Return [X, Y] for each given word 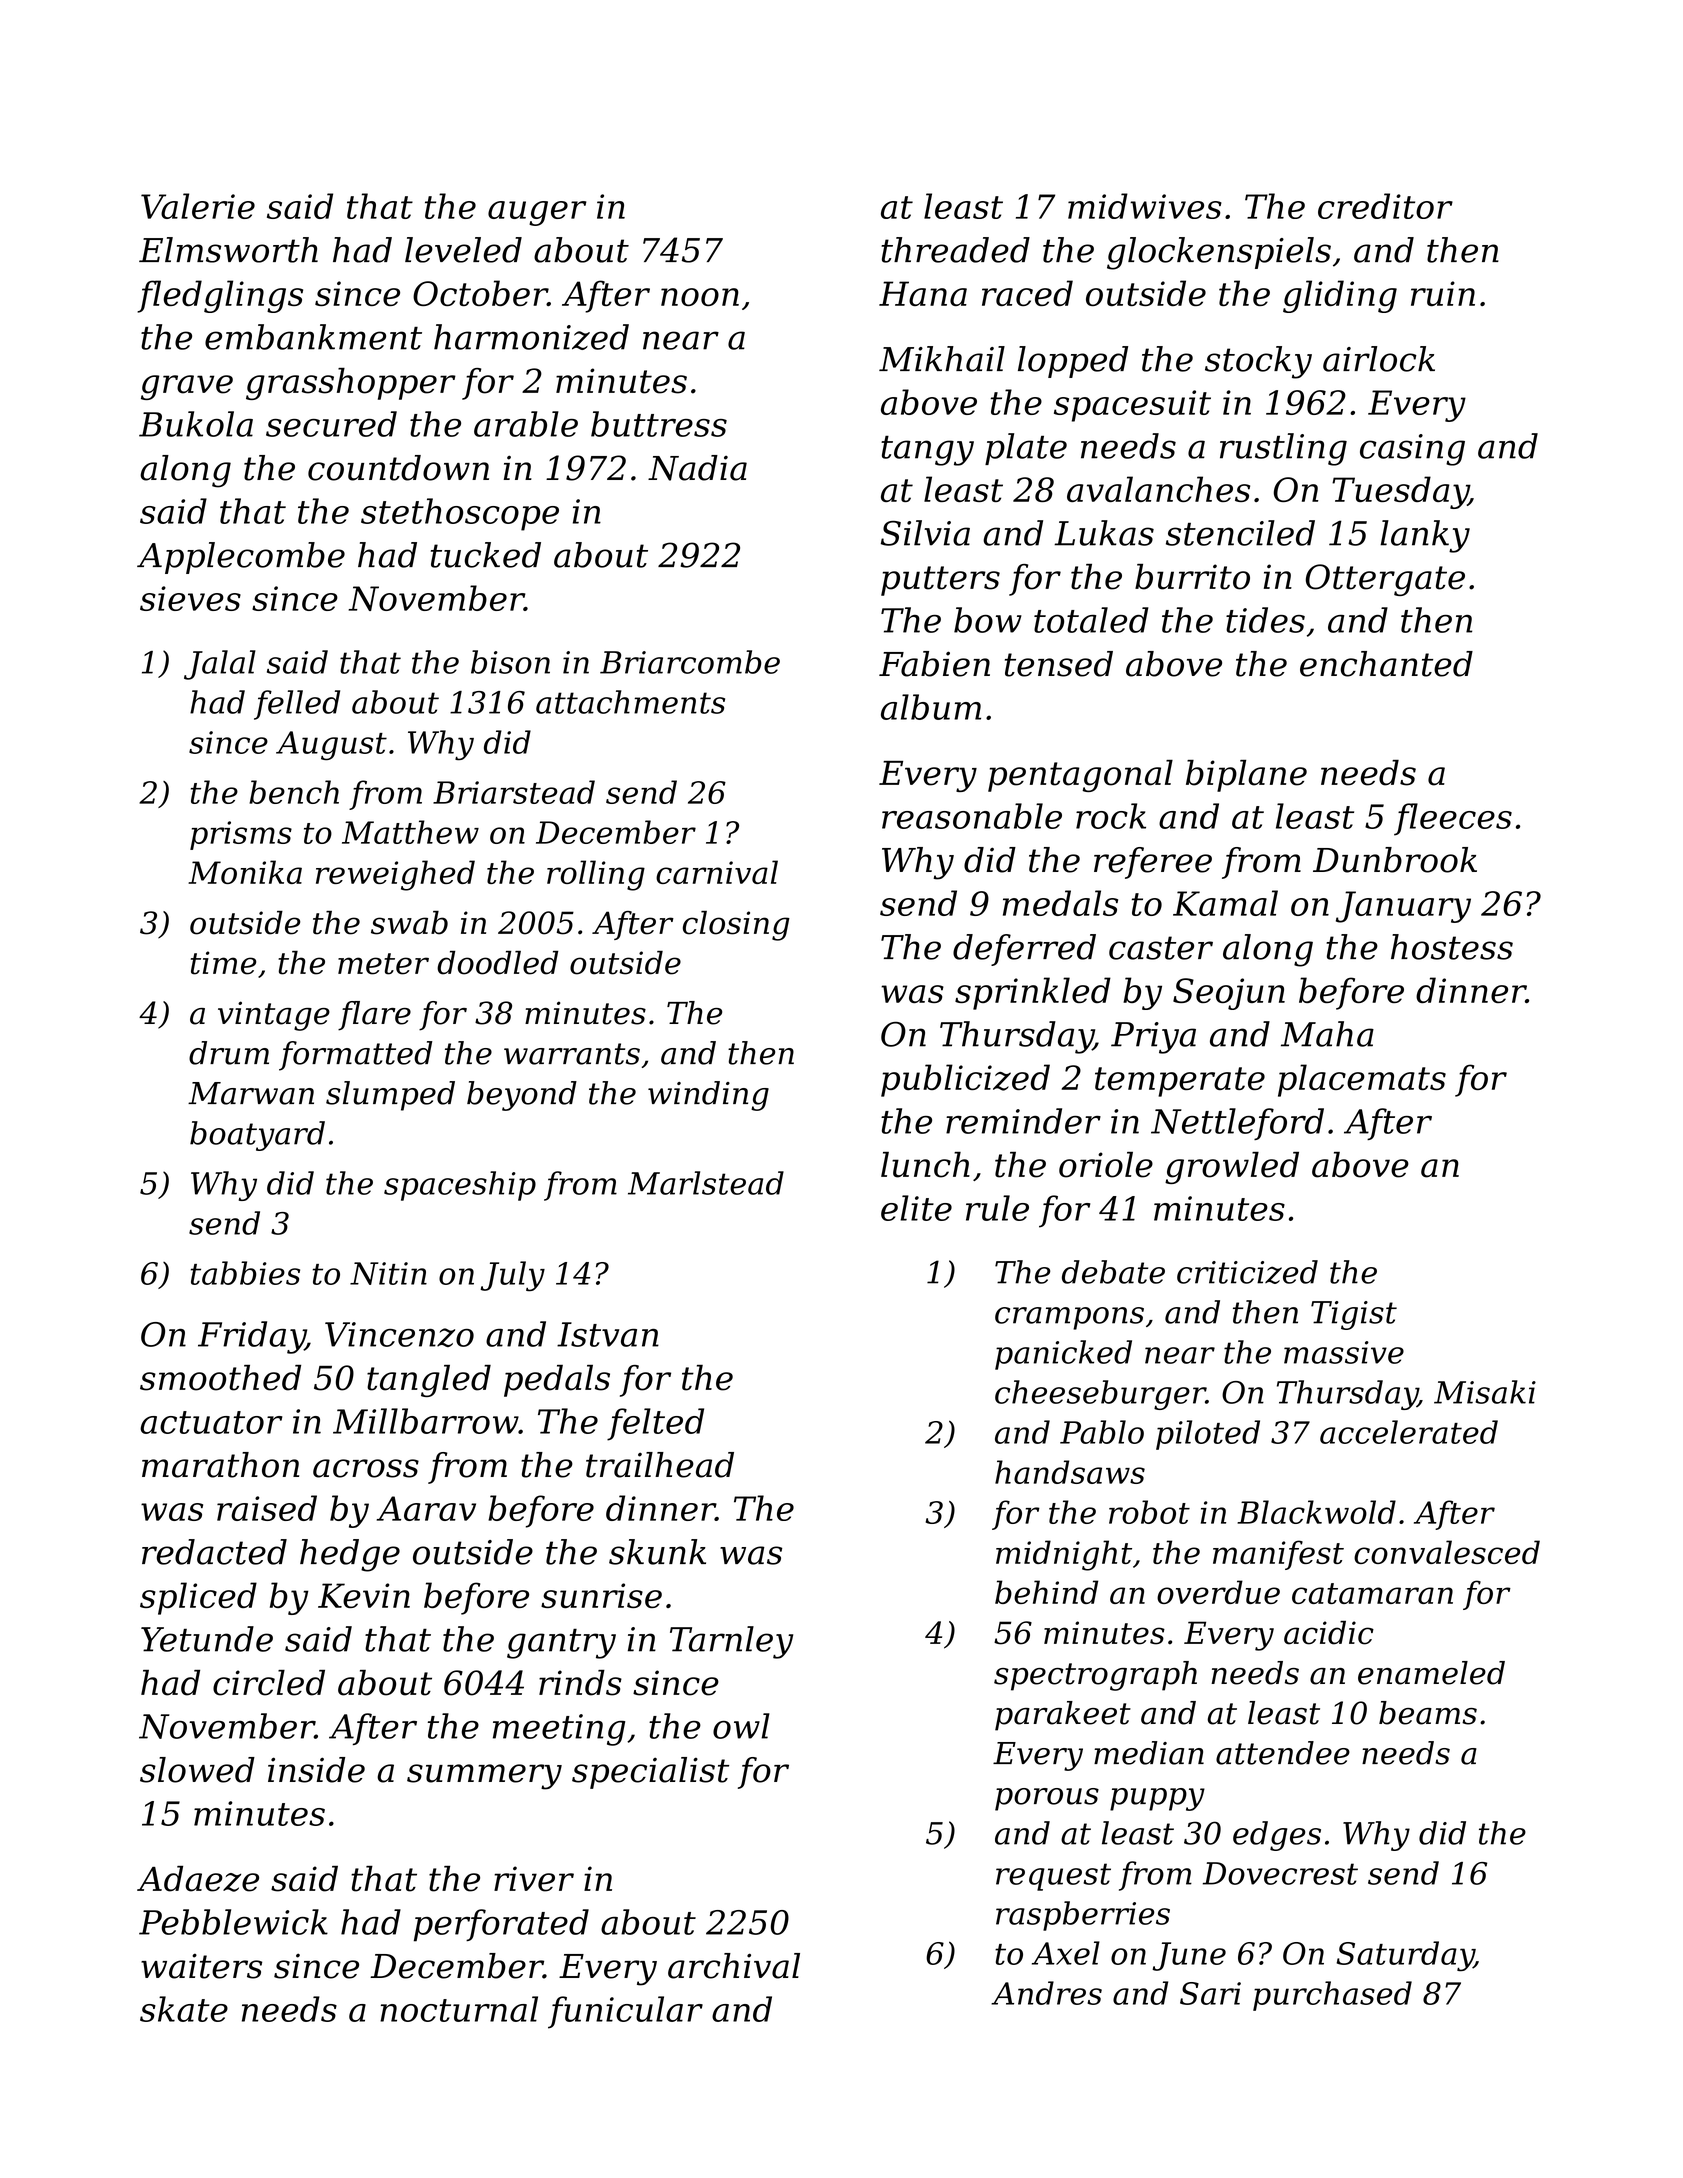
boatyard [257, 1136]
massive [1344, 1352]
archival [734, 1966]
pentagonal [1080, 776]
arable [526, 424]
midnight [1064, 1555]
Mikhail [942, 359]
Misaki [1485, 1392]
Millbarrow [426, 1421]
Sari [1210, 1993]
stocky [1258, 362]
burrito [1192, 577]
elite [916, 1208]
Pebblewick [233, 1922]
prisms [241, 835]
